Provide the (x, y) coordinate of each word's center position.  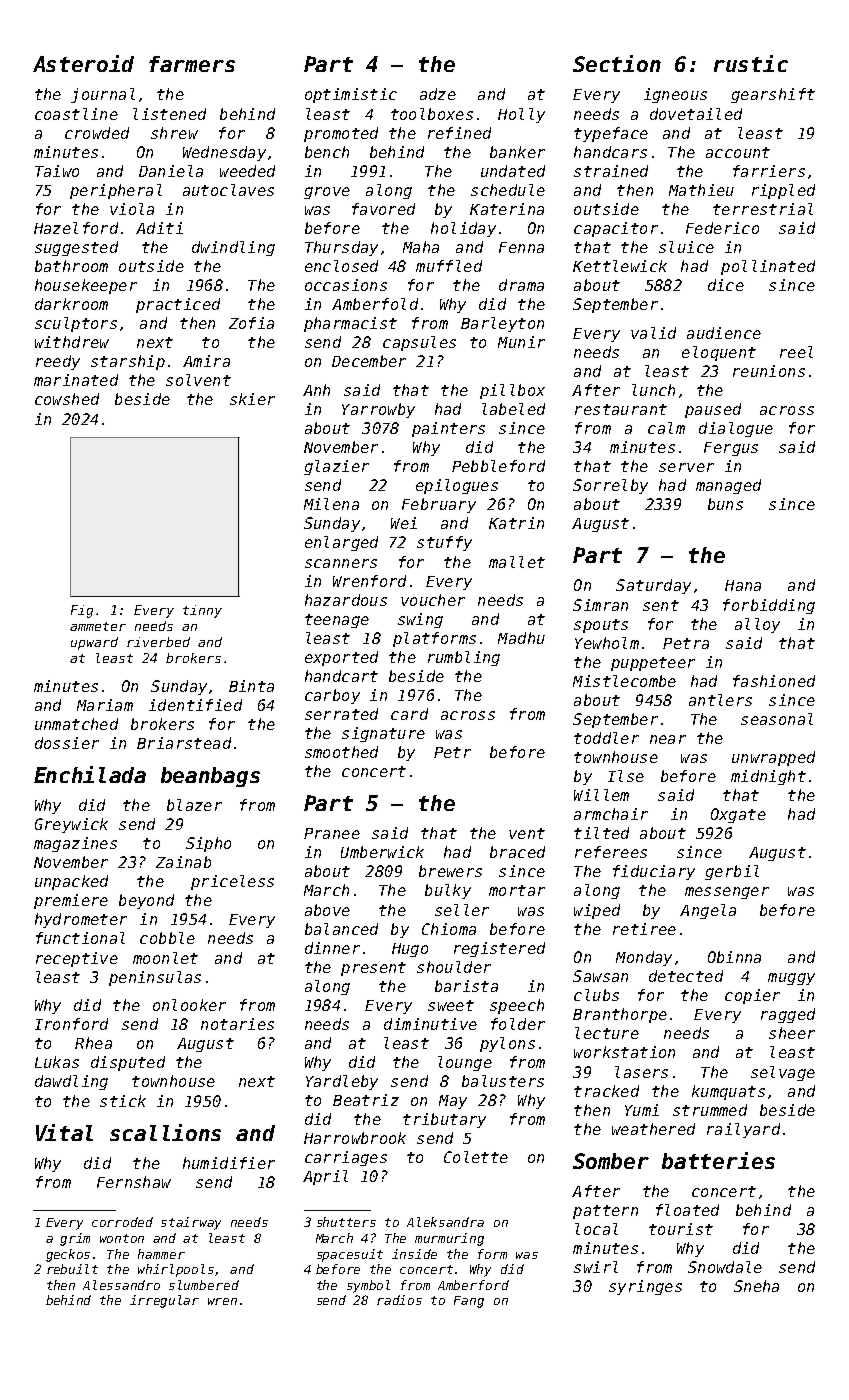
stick (123, 1101)
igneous (675, 95)
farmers (192, 64)
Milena (331, 504)
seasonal (777, 719)
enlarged (341, 543)
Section (617, 63)
